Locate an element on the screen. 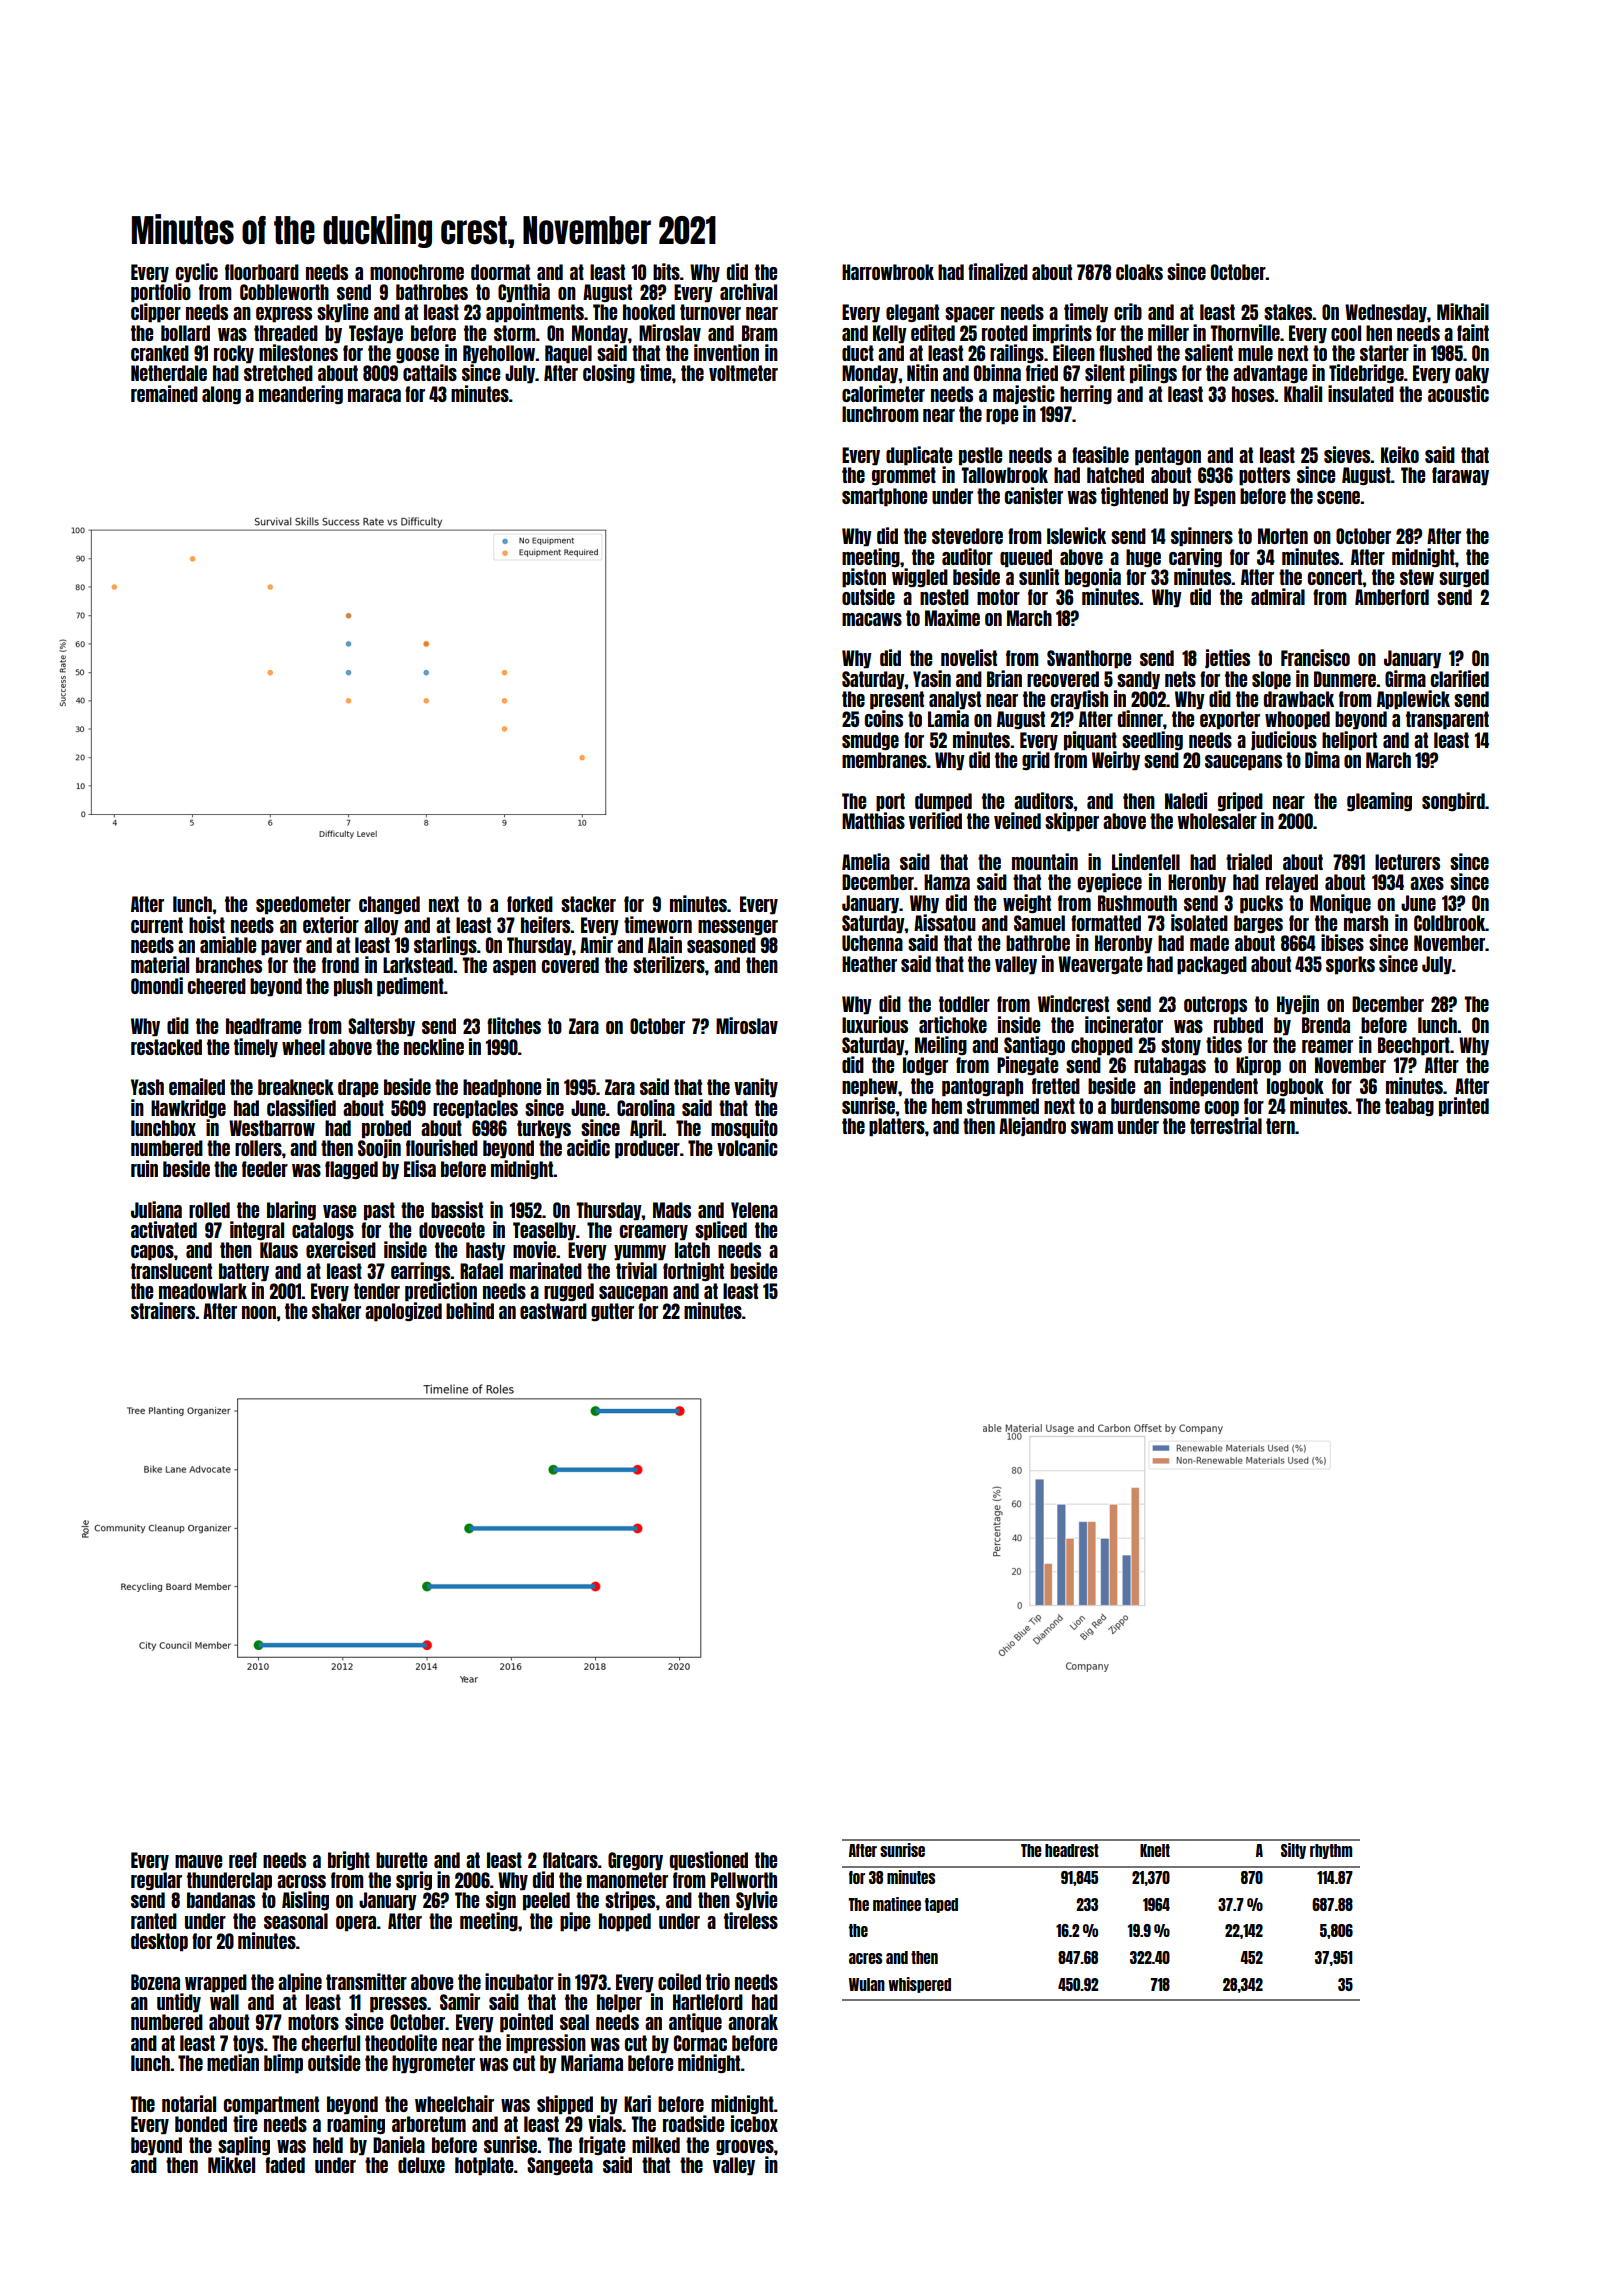 This screenshot has height=2292, width=1620. cyclic is located at coordinates (197, 273).
